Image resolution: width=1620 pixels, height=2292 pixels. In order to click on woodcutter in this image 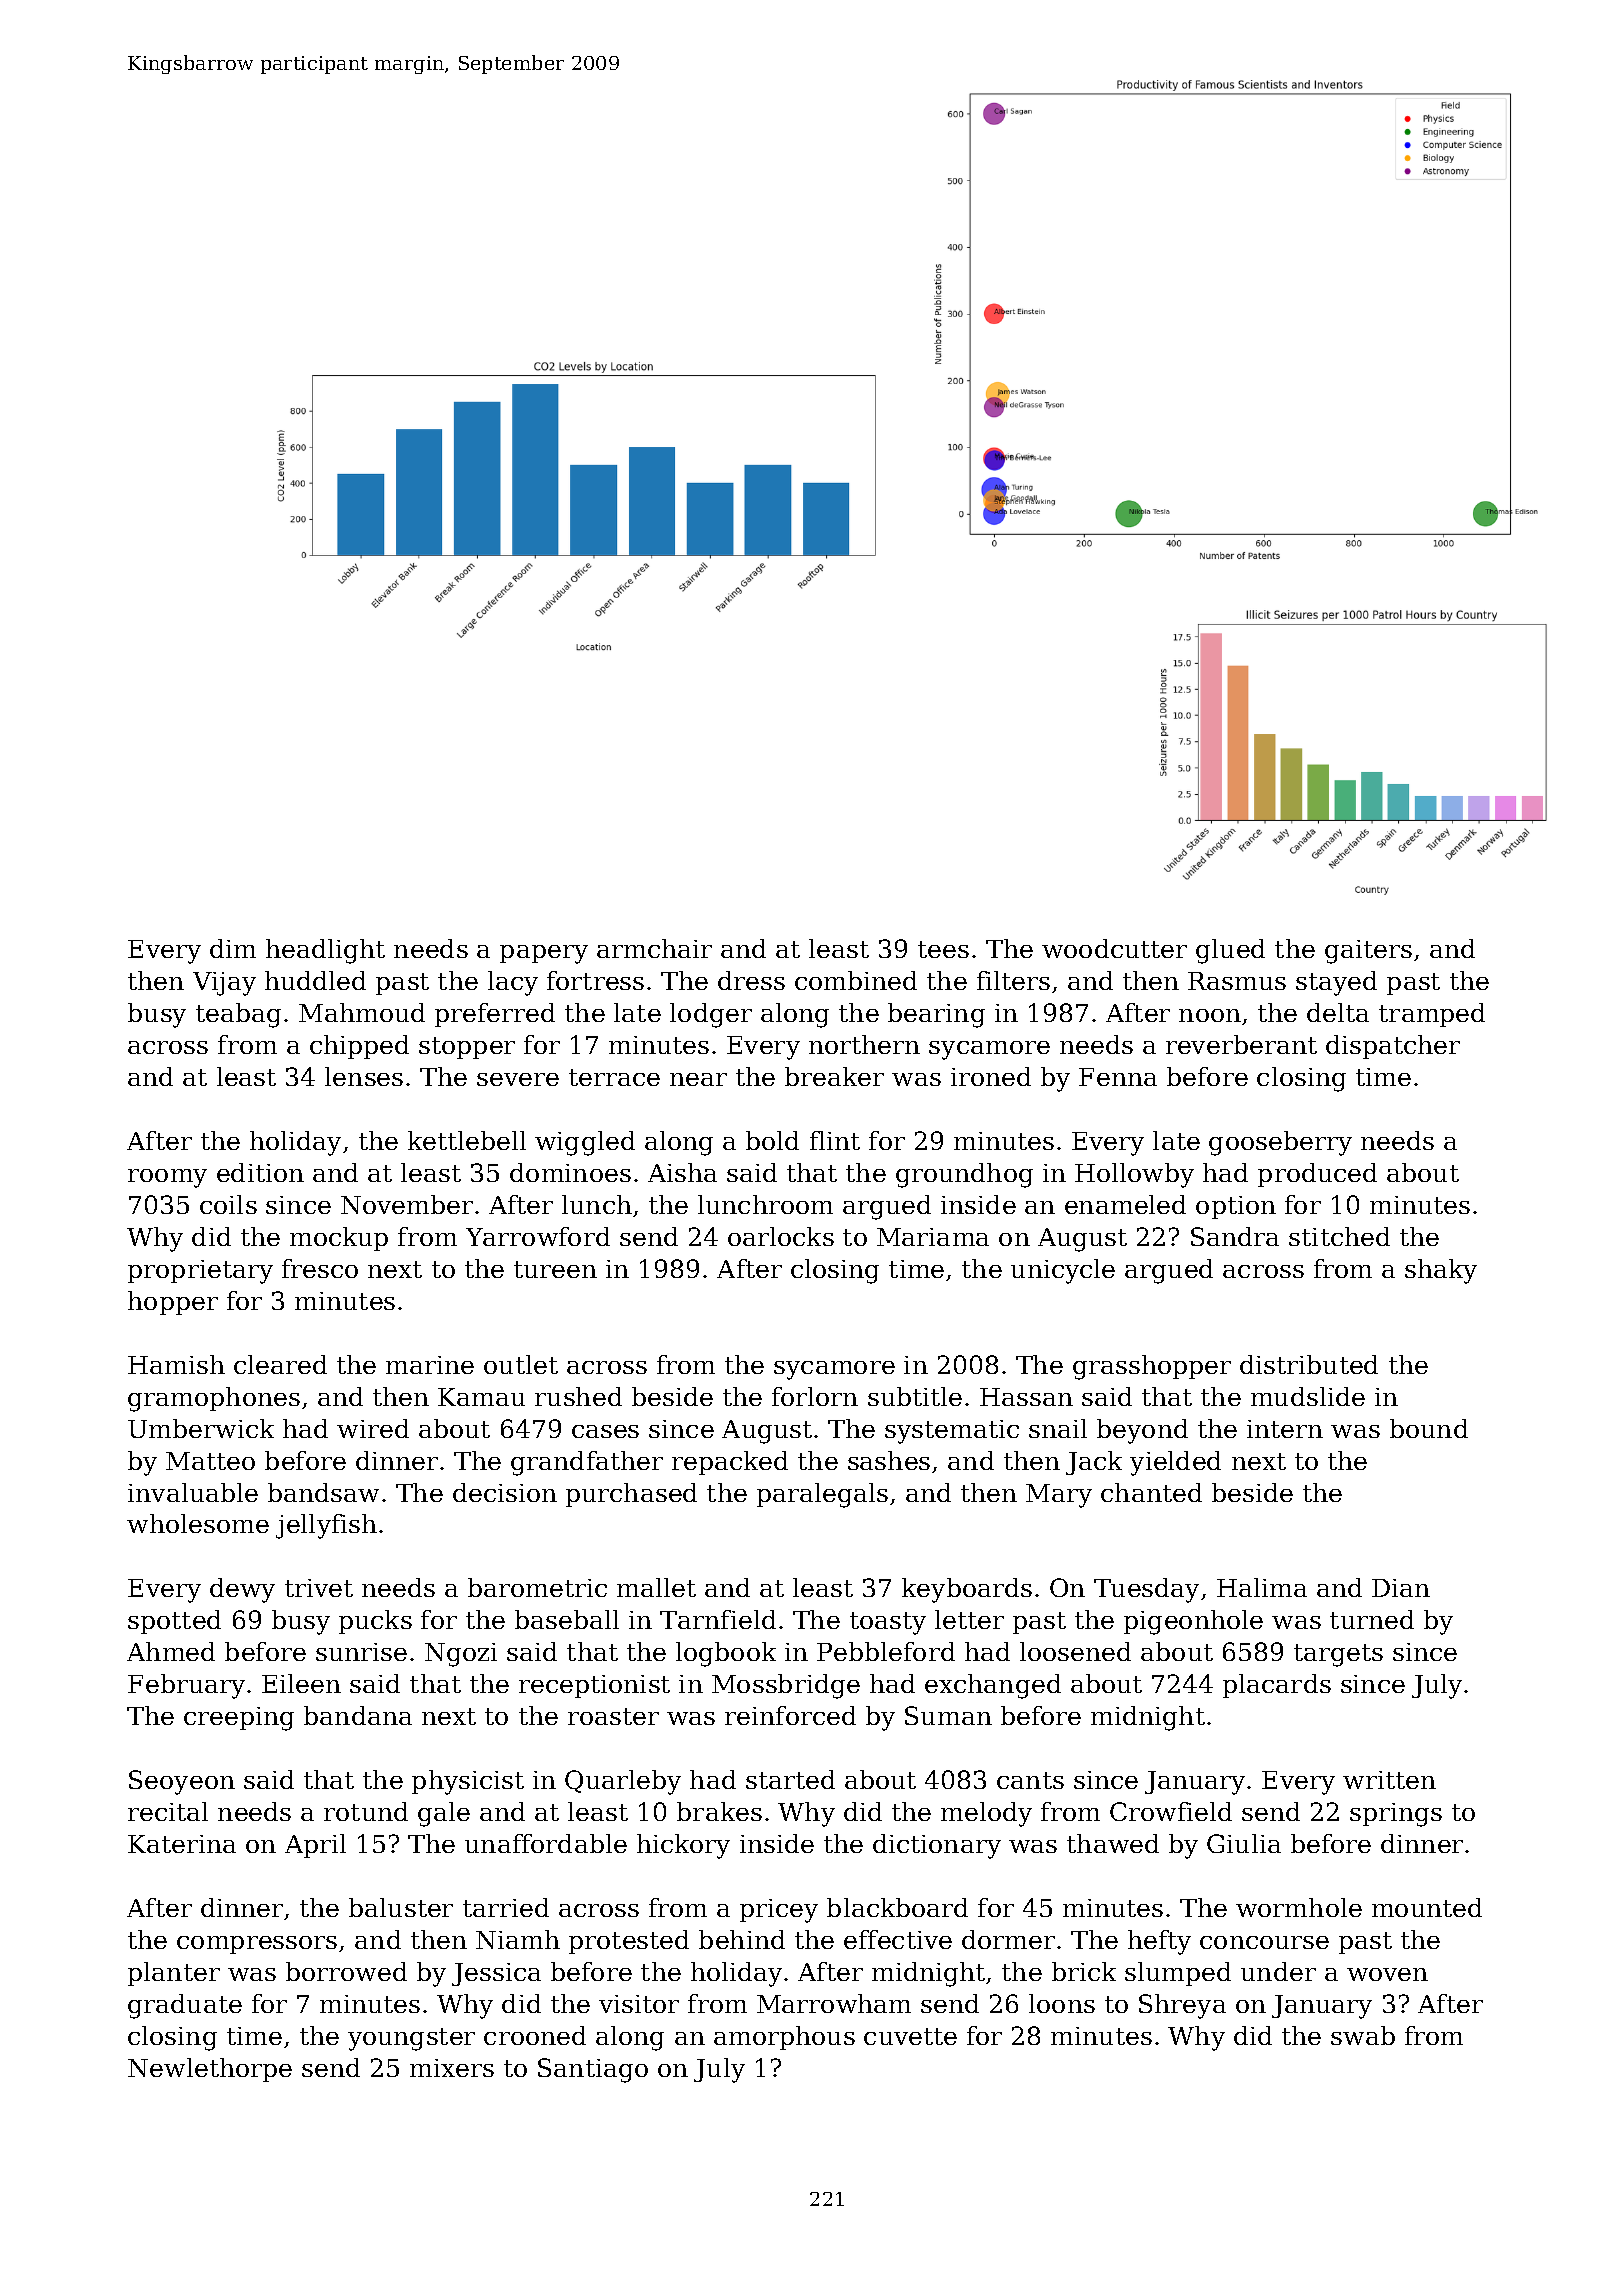, I will do `click(1114, 948)`.
